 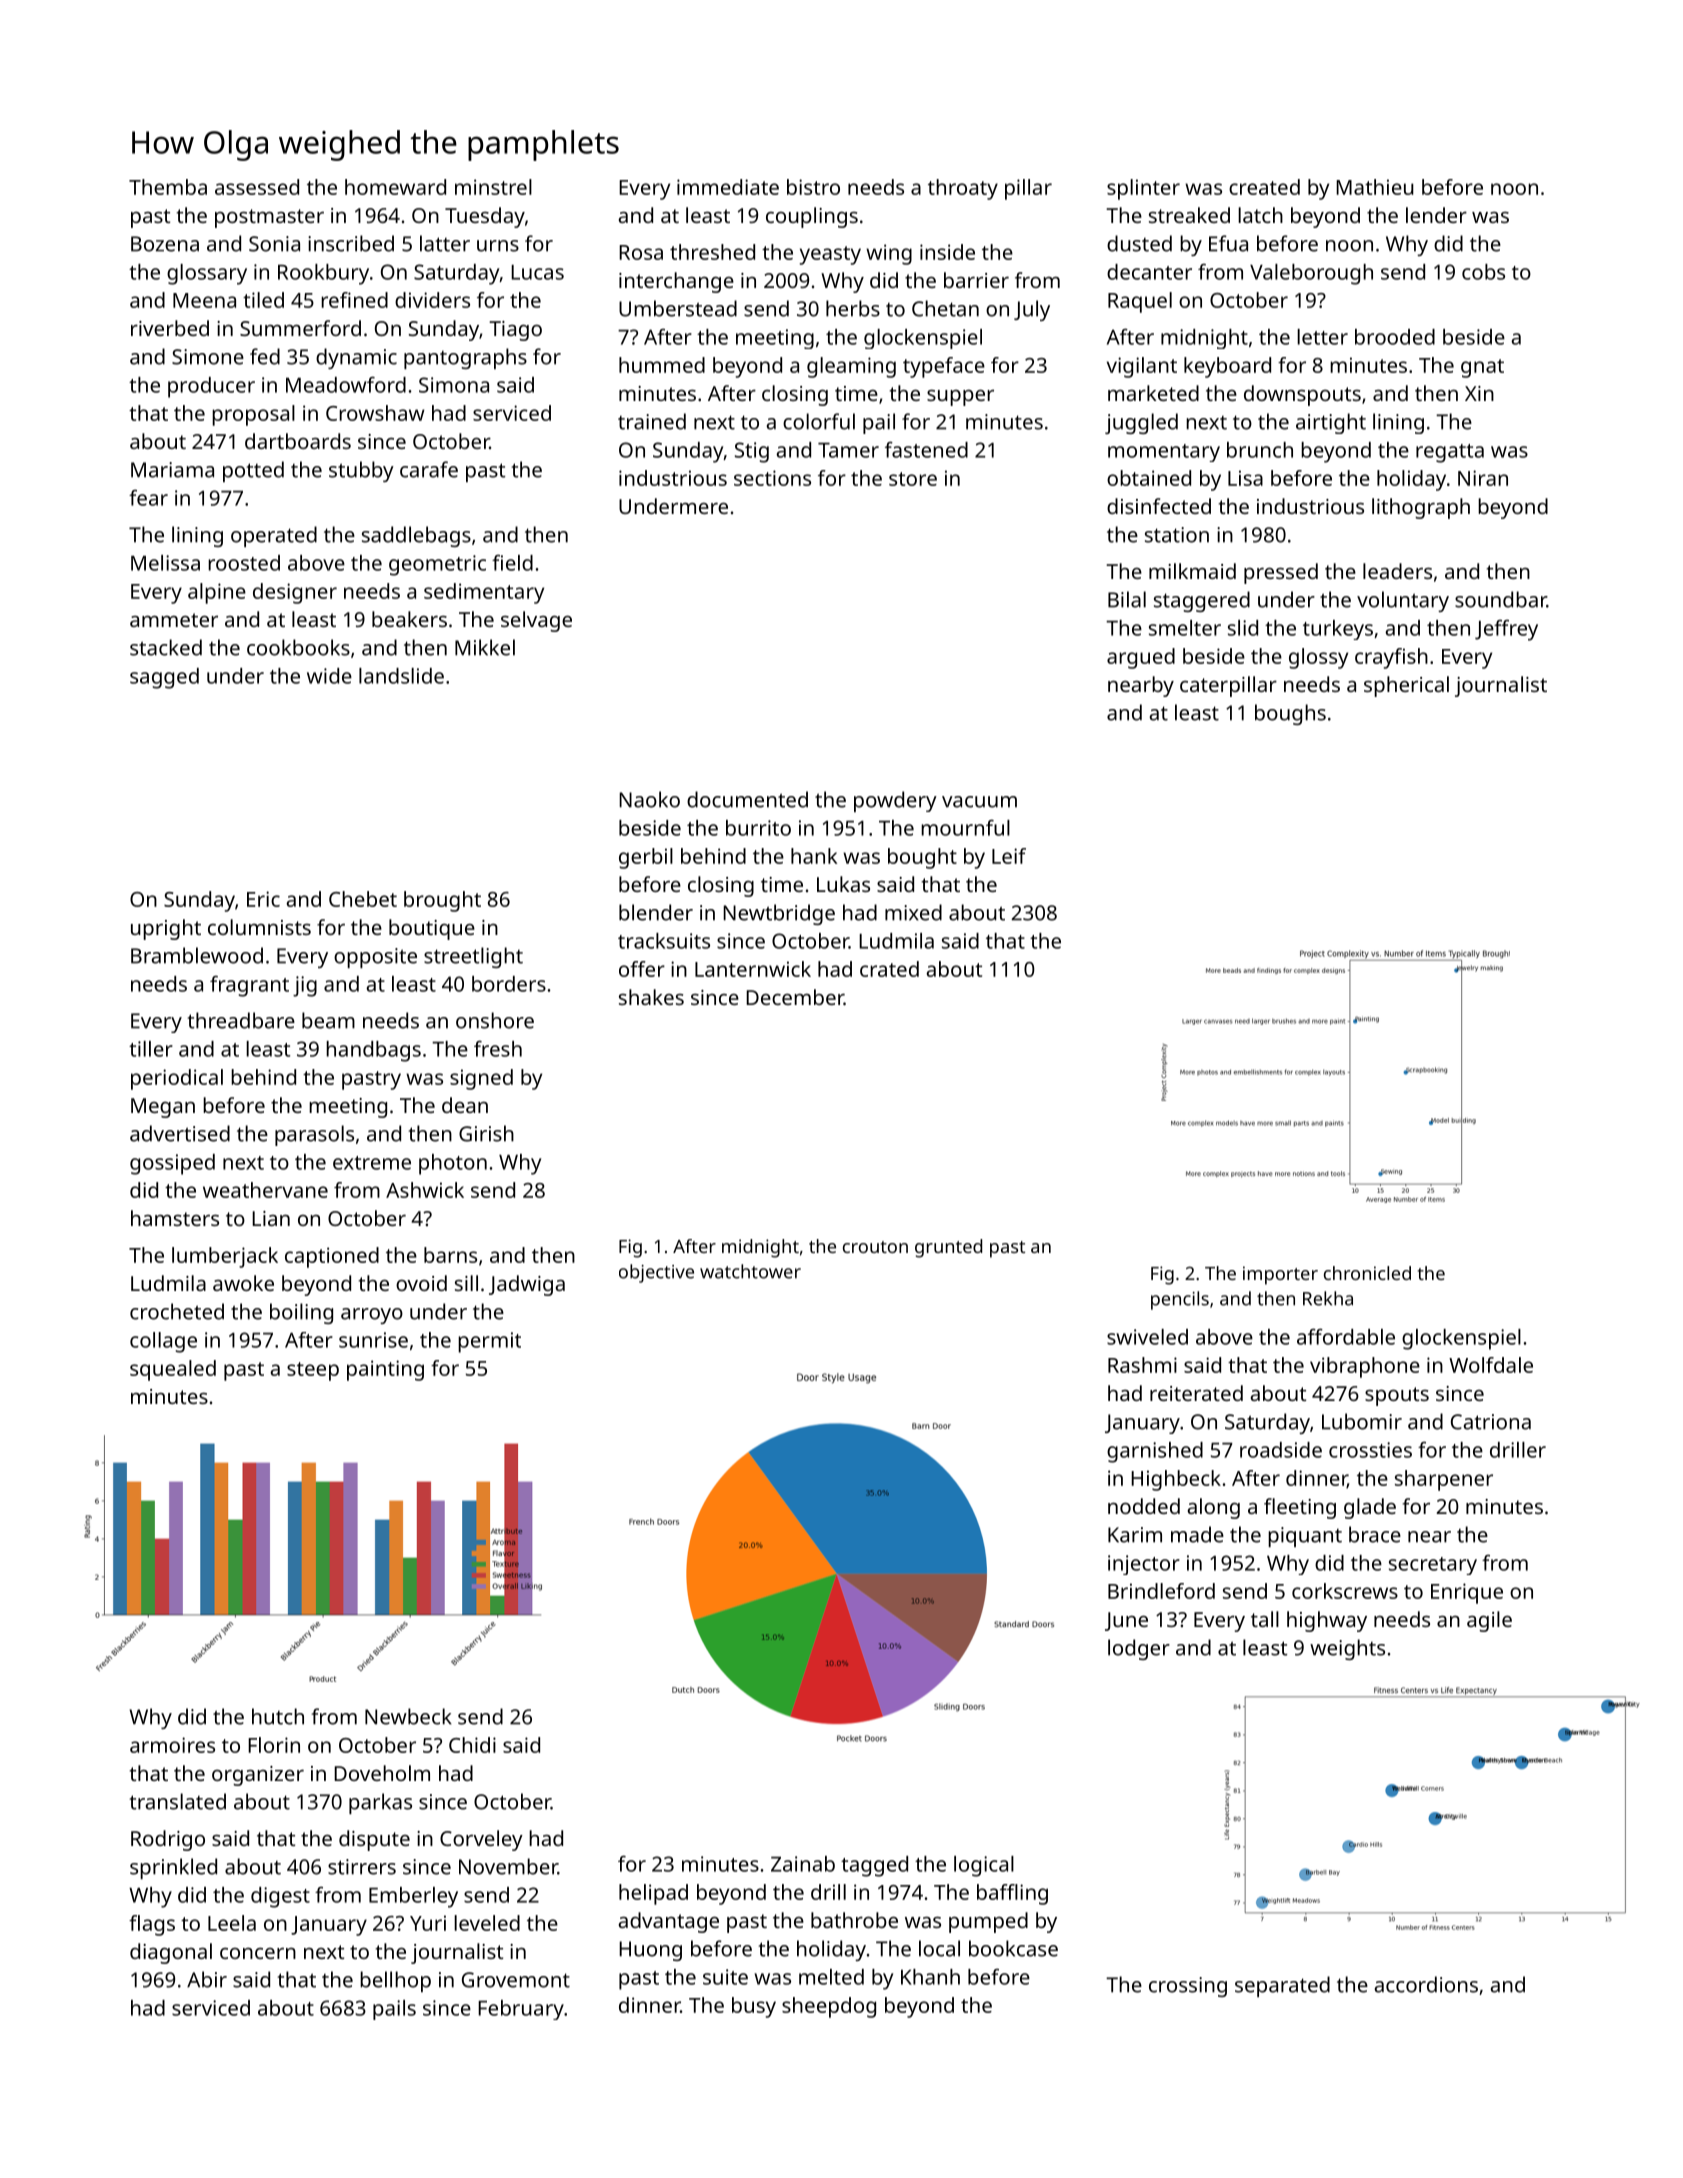 What do you see at coordinates (493, 187) in the screenshot?
I see `minstrel` at bounding box center [493, 187].
